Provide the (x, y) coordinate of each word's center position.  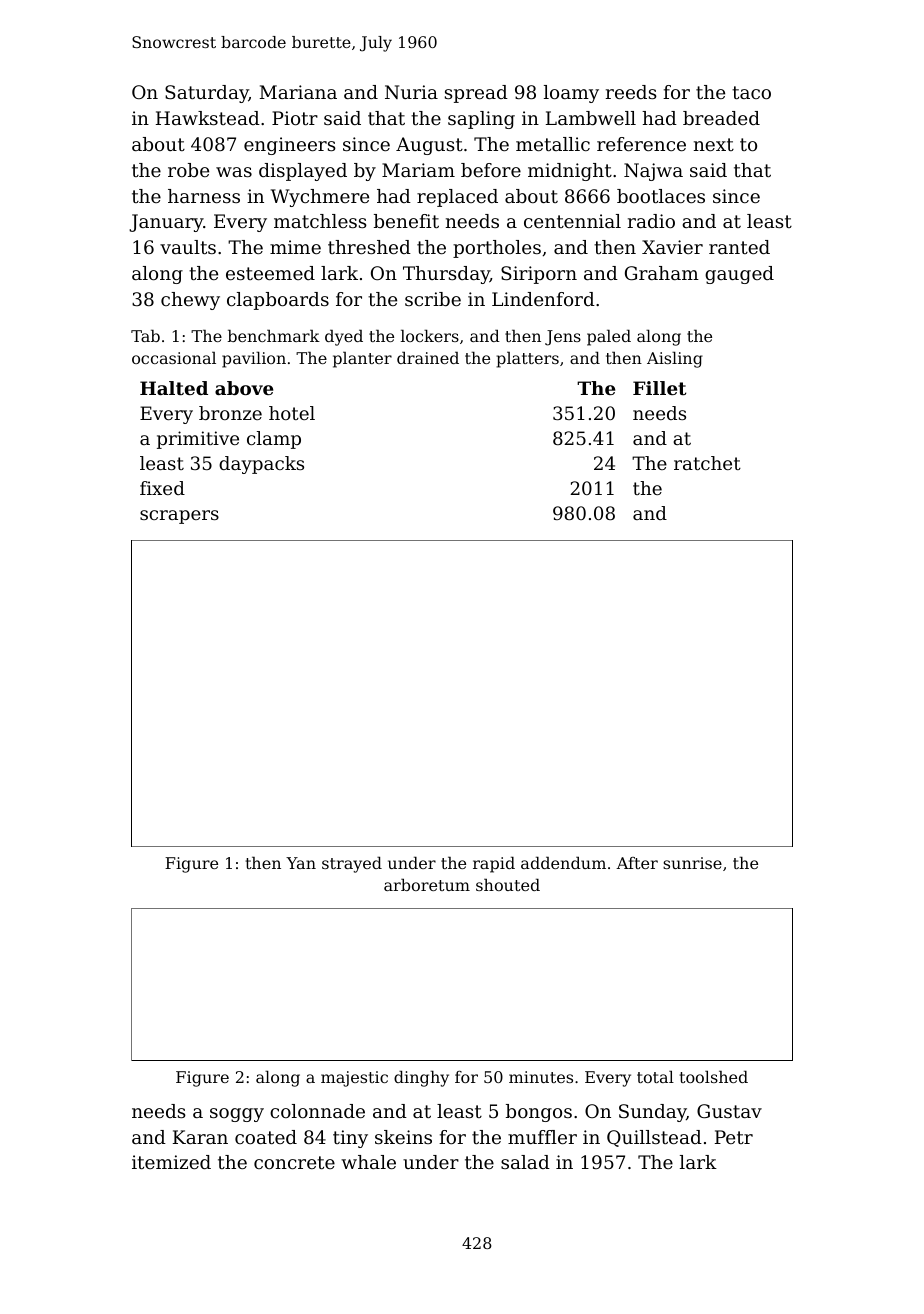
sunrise (692, 863)
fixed (162, 488)
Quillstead (654, 1138)
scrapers (179, 517)
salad (525, 1162)
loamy (571, 94)
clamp (274, 440)
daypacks (261, 465)
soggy (237, 1115)
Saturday (207, 94)
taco (751, 92)
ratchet (707, 463)
